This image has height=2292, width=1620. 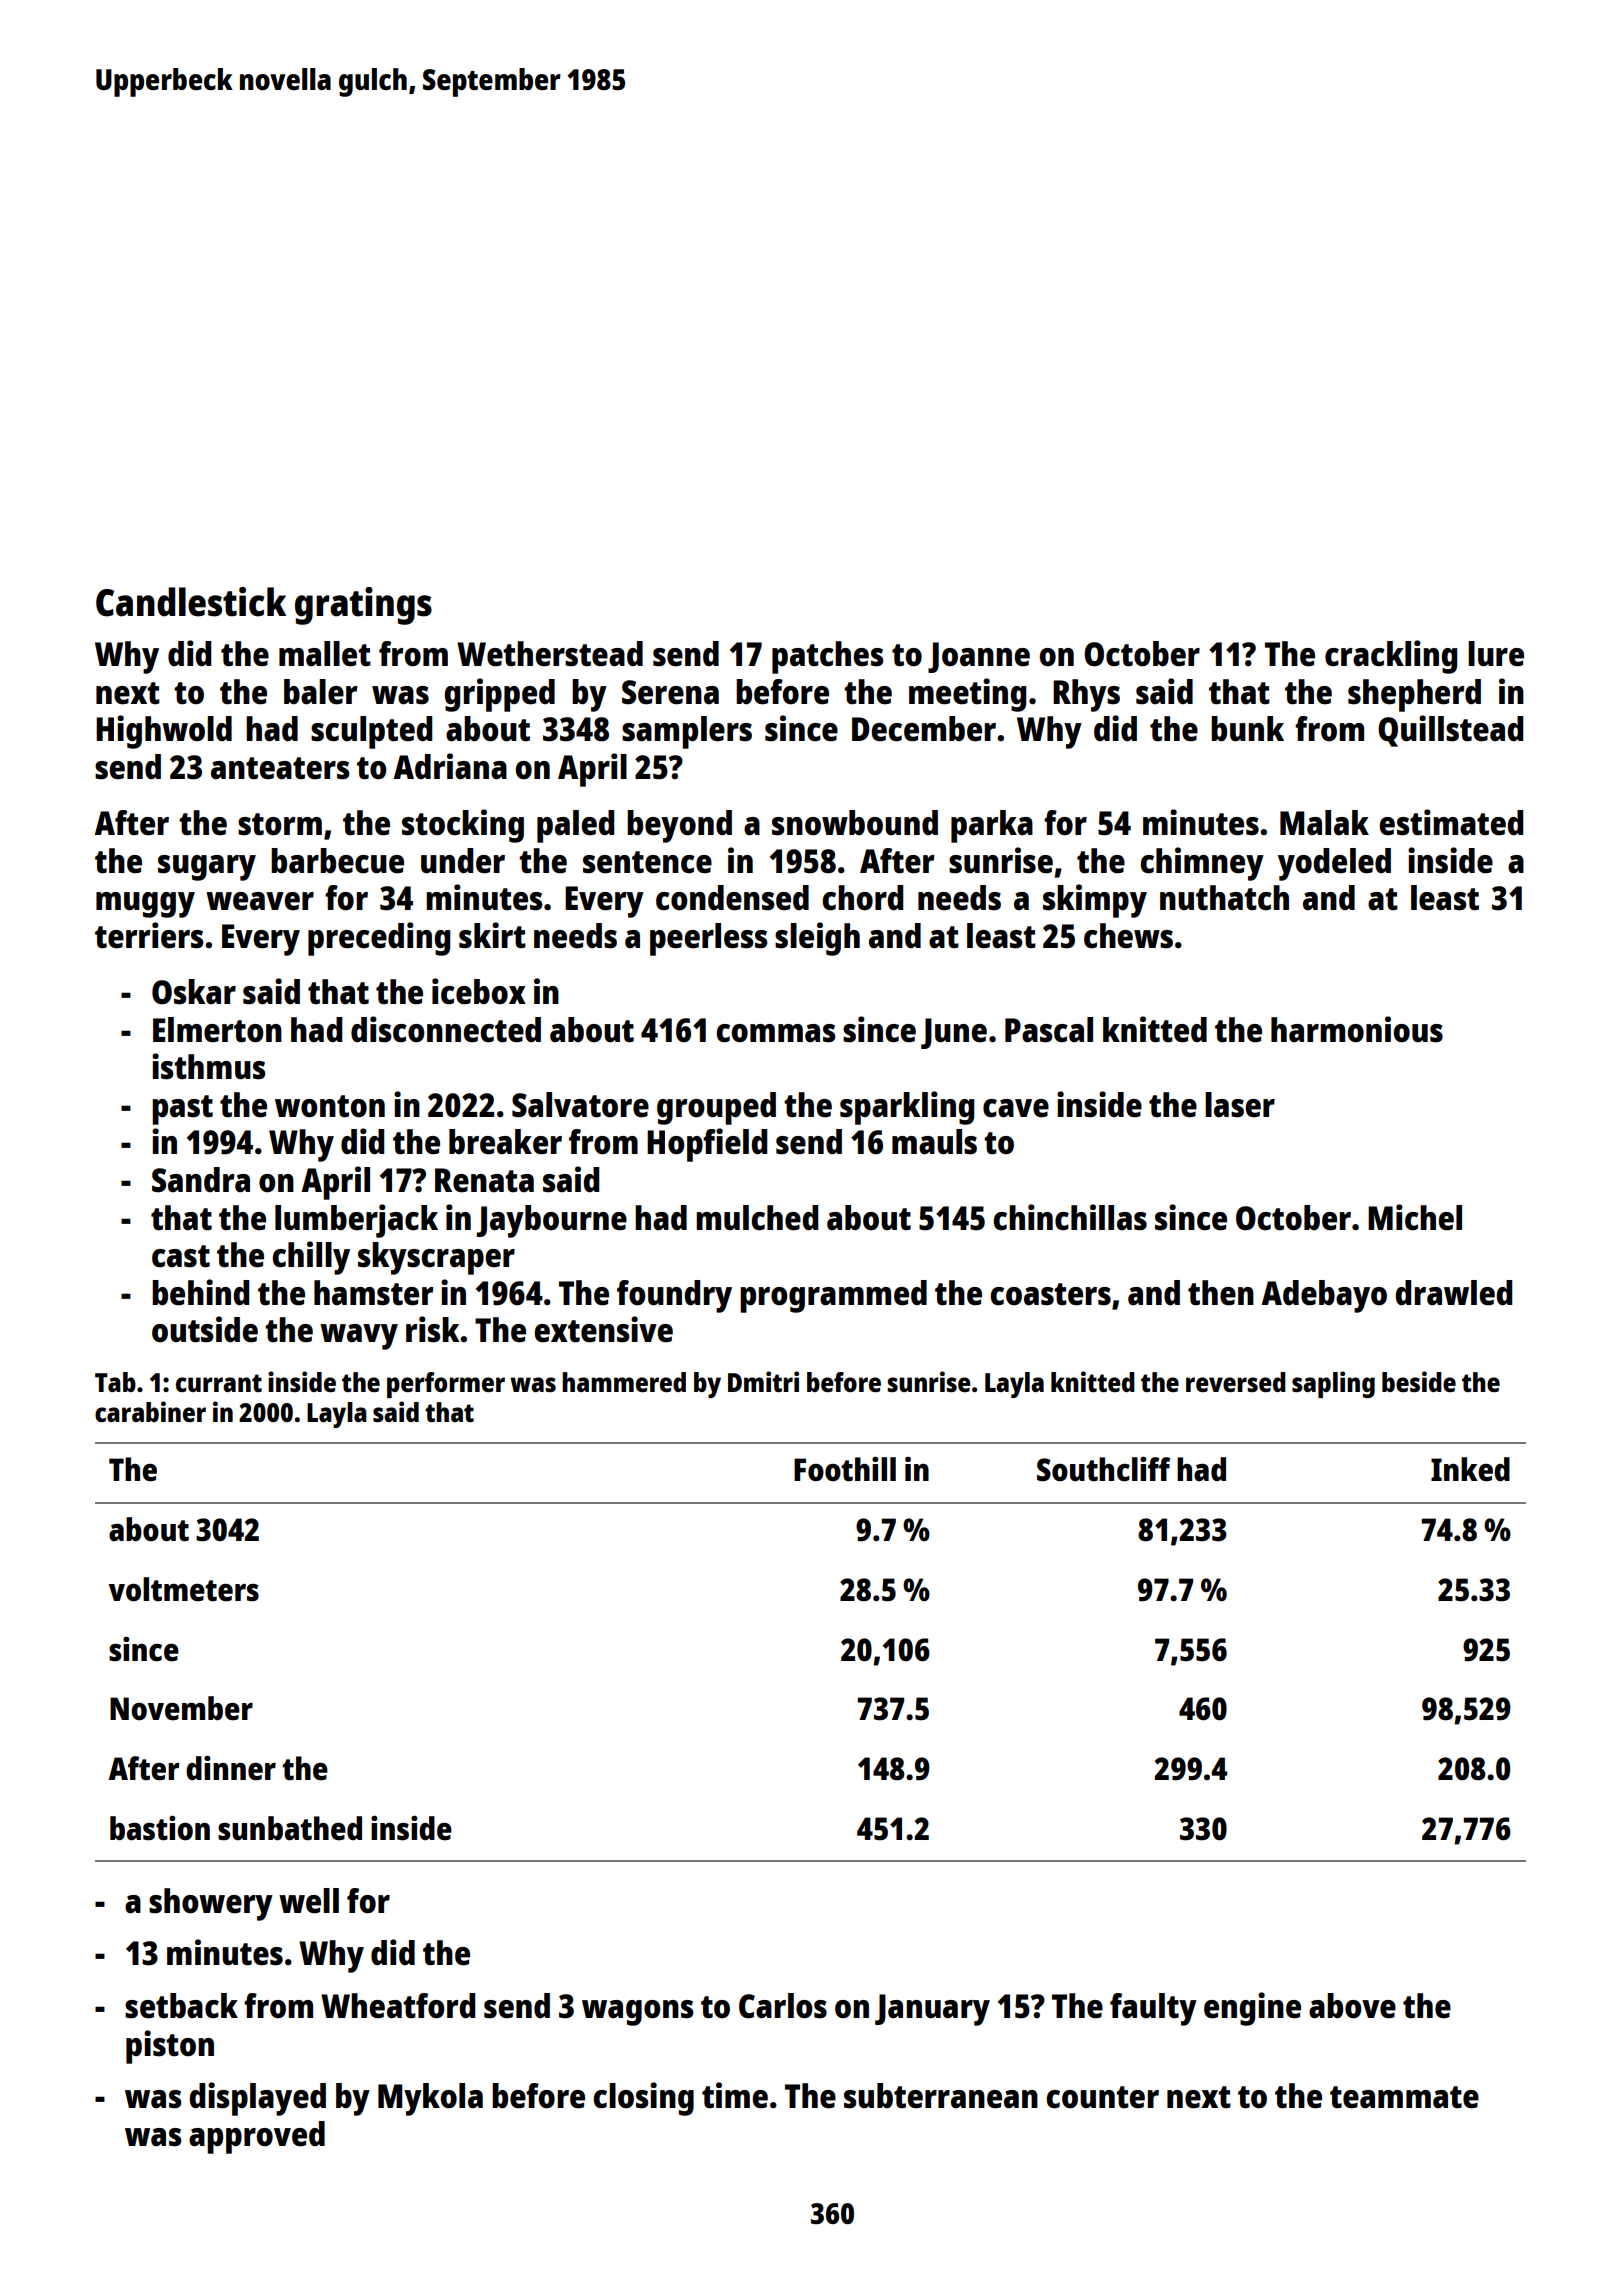 I want to click on harmonious, so click(x=1357, y=1029).
